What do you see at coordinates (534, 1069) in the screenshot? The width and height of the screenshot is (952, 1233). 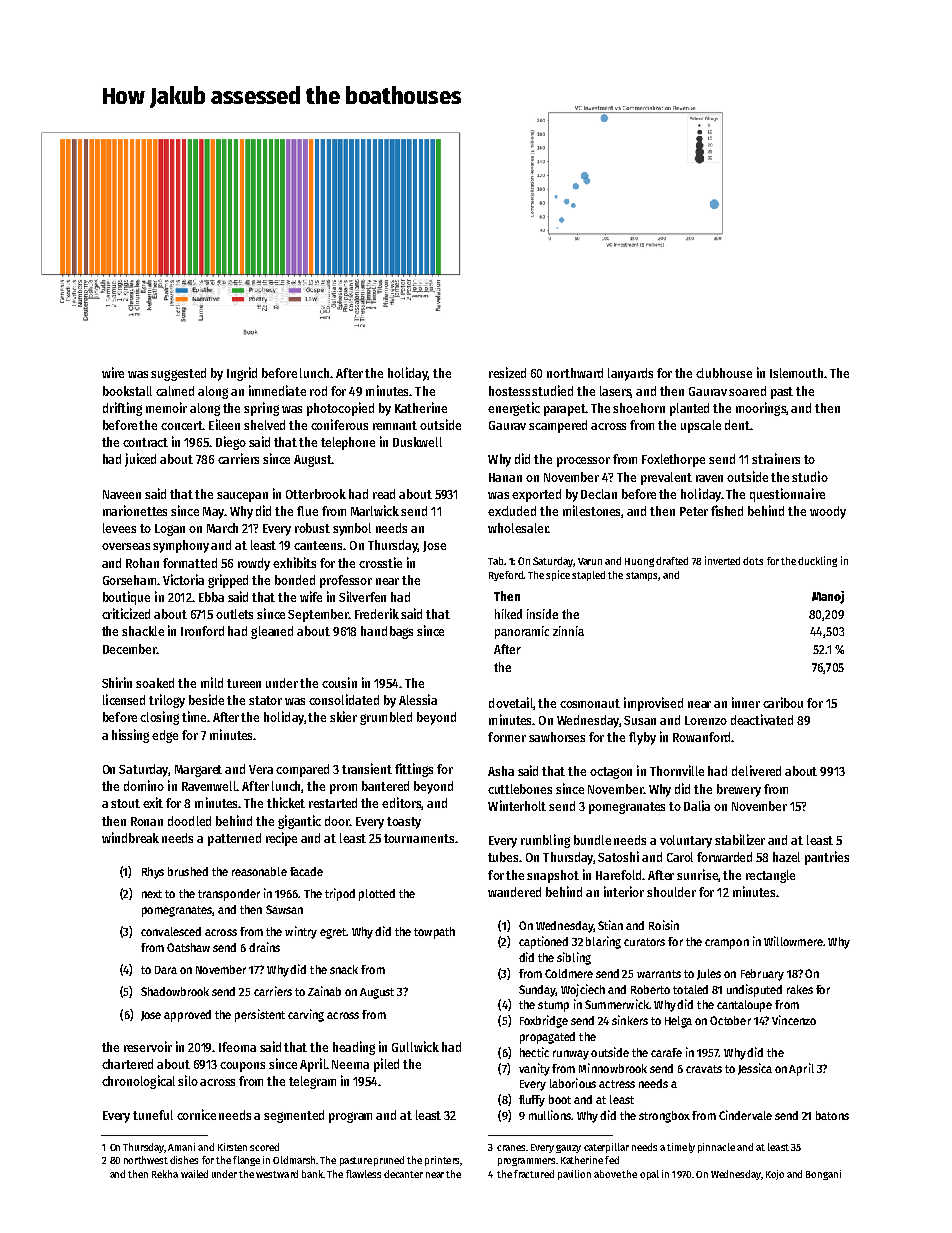 I see `vanity` at bounding box center [534, 1069].
